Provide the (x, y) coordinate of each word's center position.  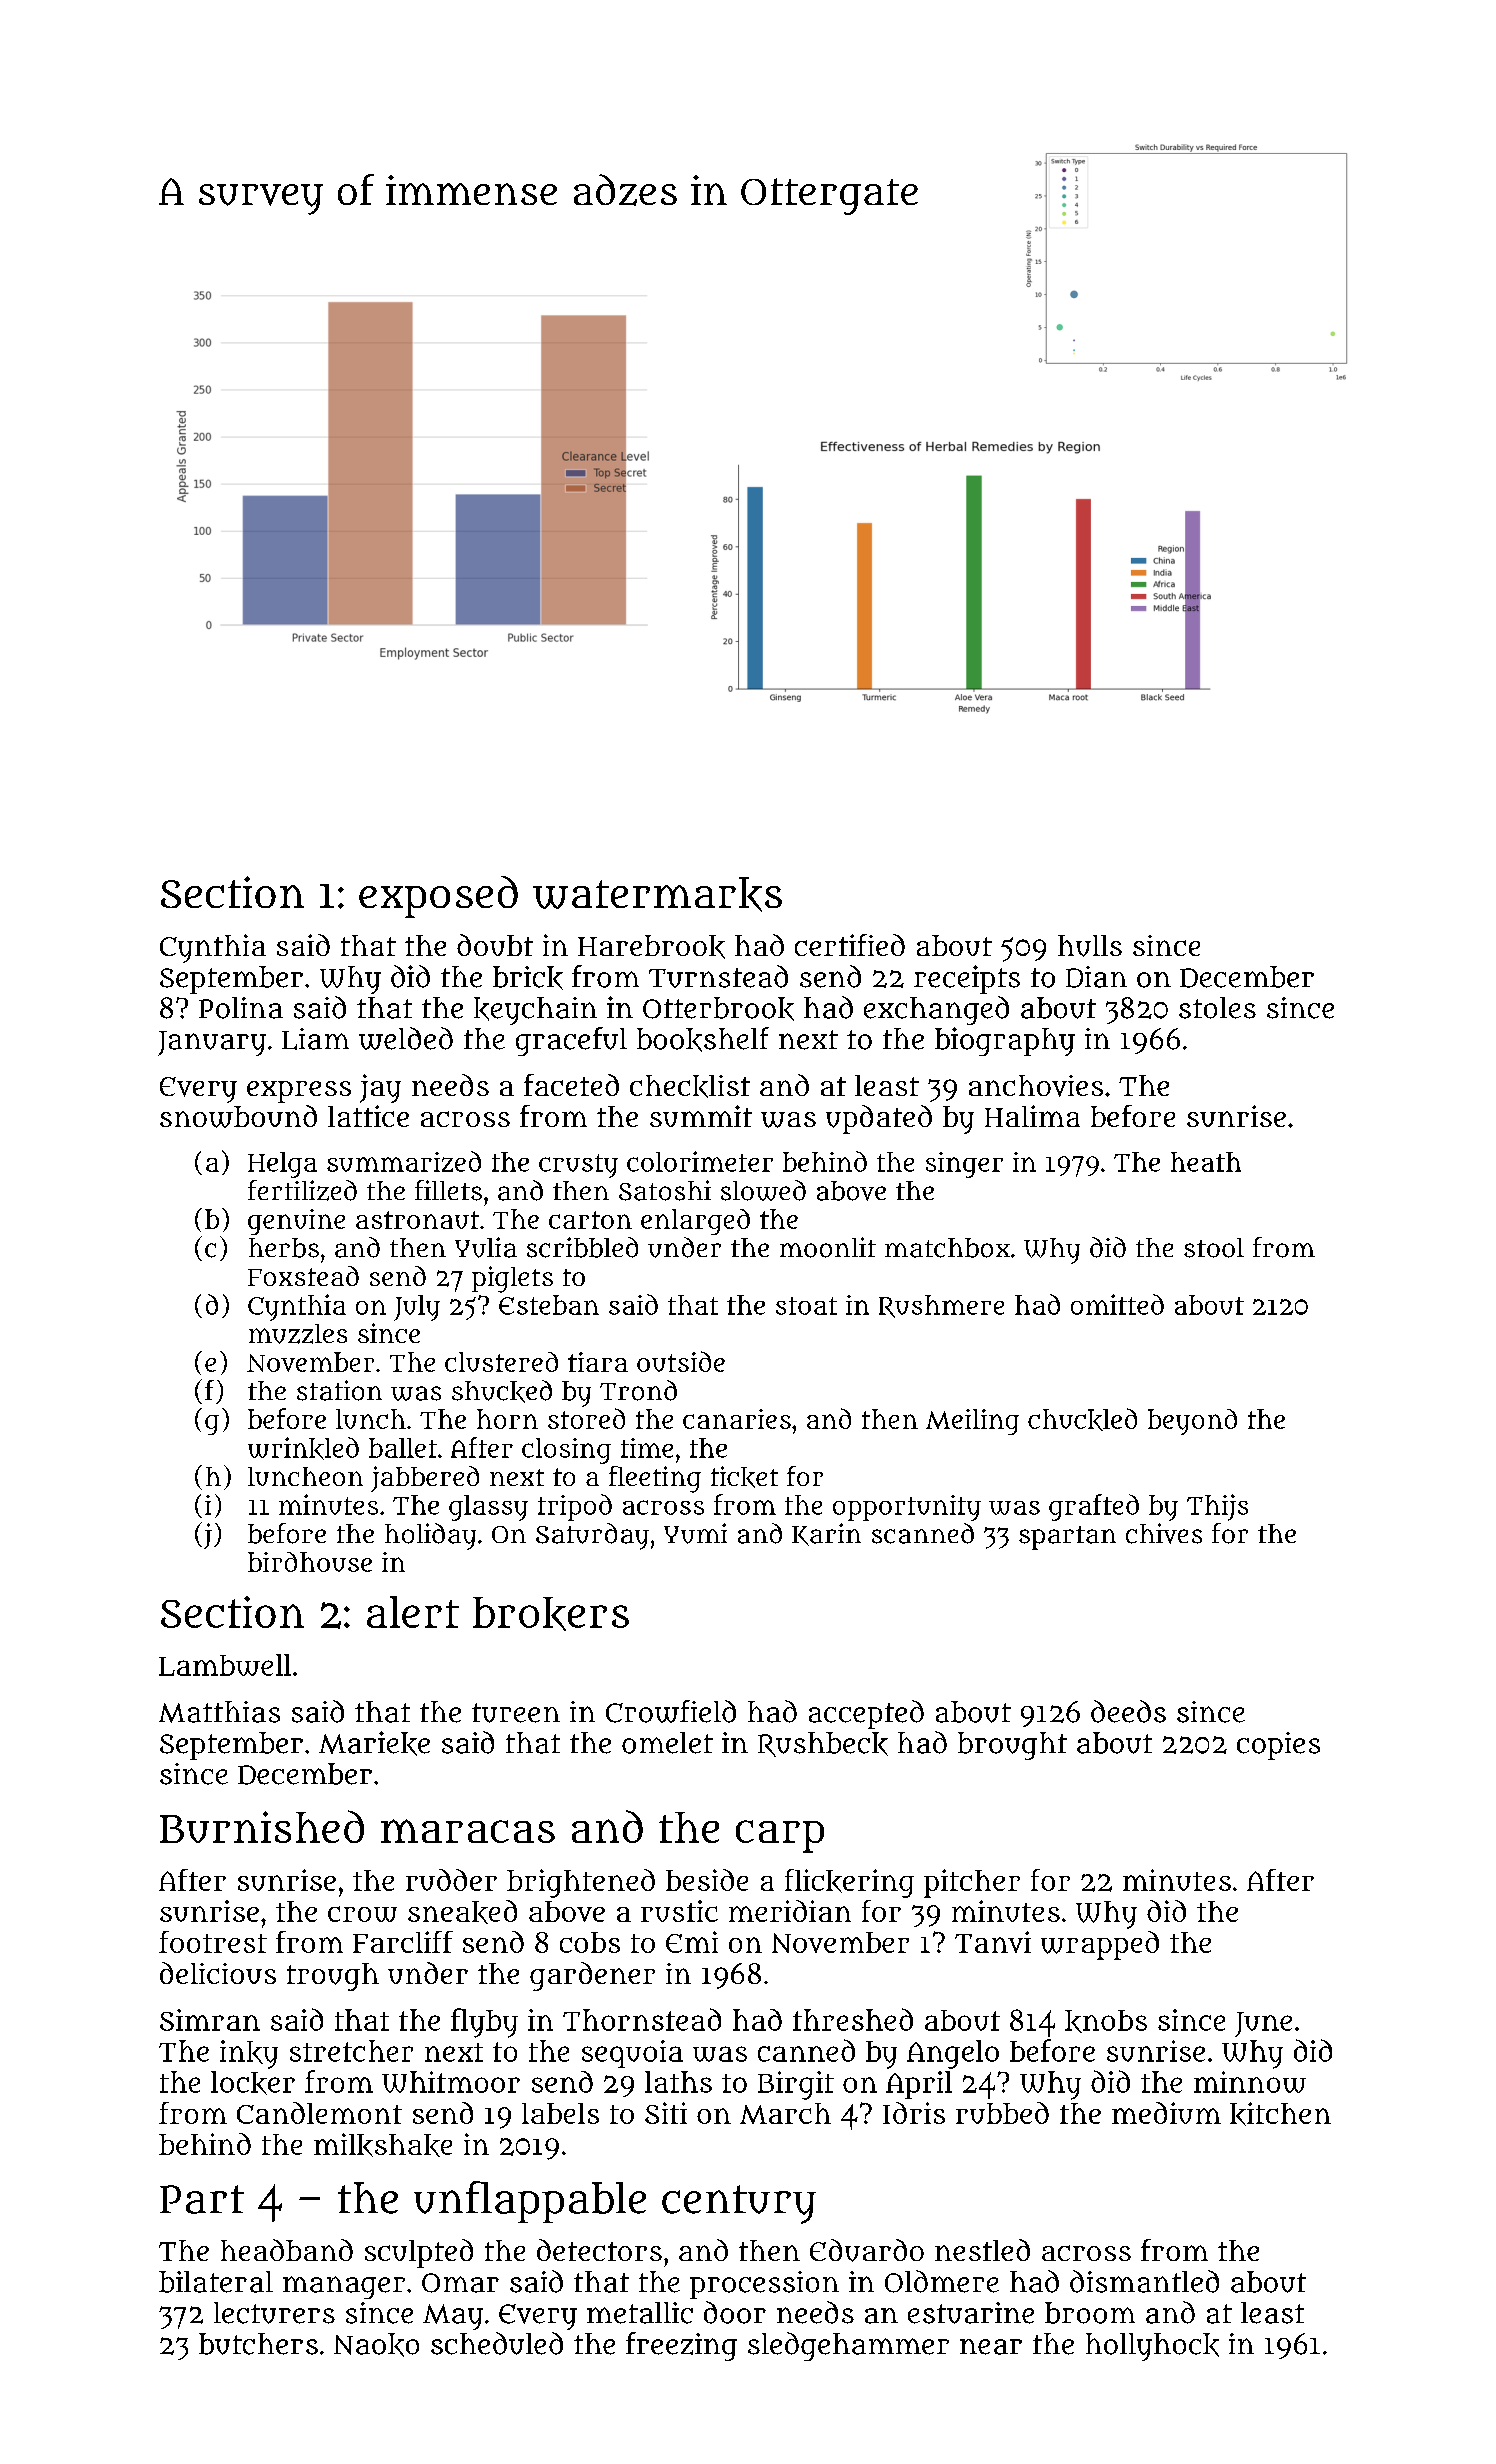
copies (1278, 1746)
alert (413, 1612)
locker (253, 2083)
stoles (1217, 1008)
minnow (1250, 2082)
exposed (438, 897)
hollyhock (1152, 2347)
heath (1206, 1162)
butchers (258, 2344)
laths (678, 2082)
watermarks (657, 894)
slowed (763, 1190)
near (991, 2347)
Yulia (486, 1247)
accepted (866, 1714)
